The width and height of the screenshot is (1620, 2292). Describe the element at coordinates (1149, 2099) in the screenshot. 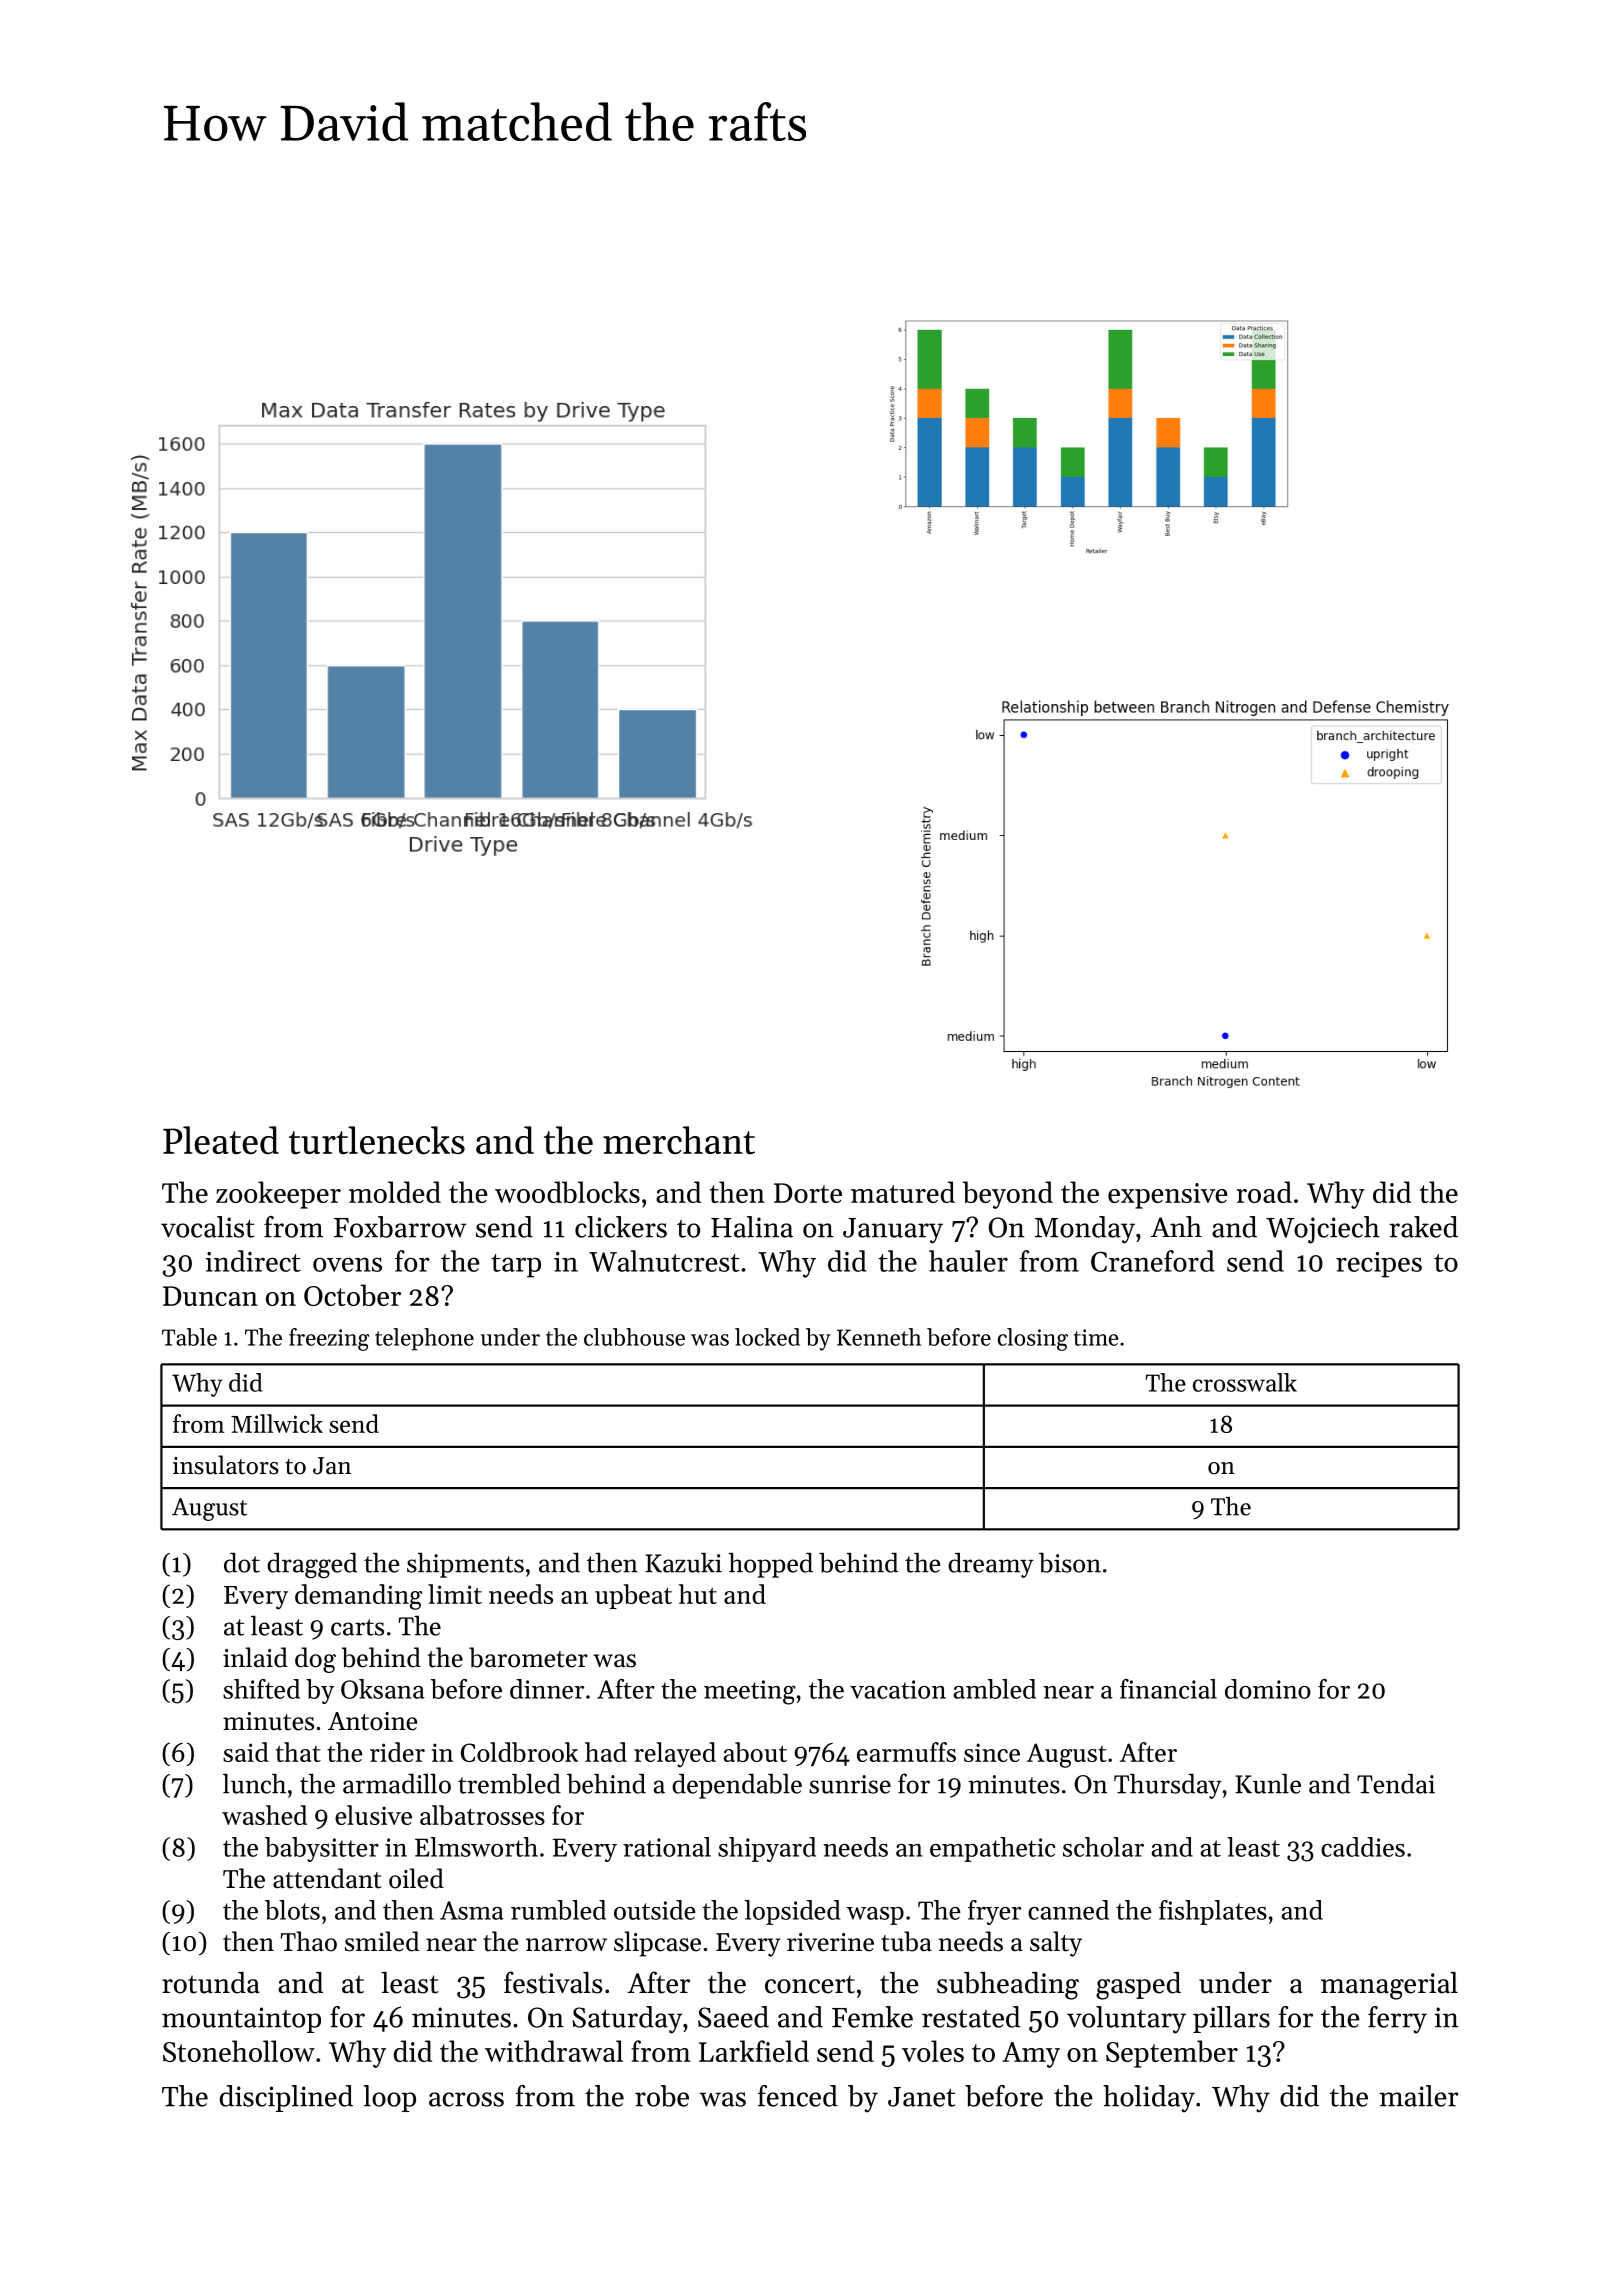

I see `holiday` at that location.
